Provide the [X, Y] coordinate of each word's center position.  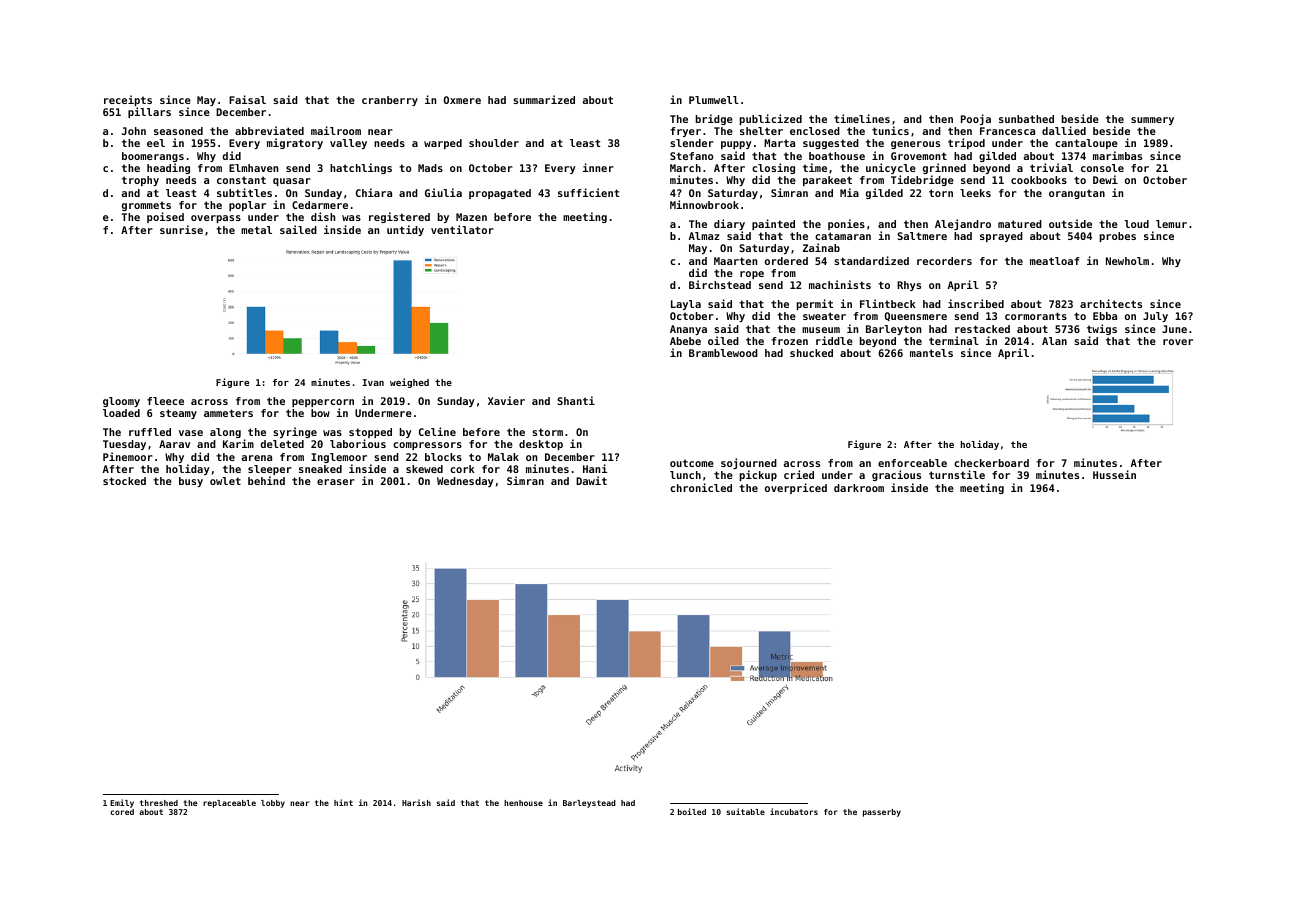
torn [941, 193]
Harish [416, 802]
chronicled [701, 487]
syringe [295, 432]
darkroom [859, 488]
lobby [273, 804]
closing [773, 168]
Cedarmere [320, 205]
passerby [882, 813]
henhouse [523, 803]
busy [191, 482]
